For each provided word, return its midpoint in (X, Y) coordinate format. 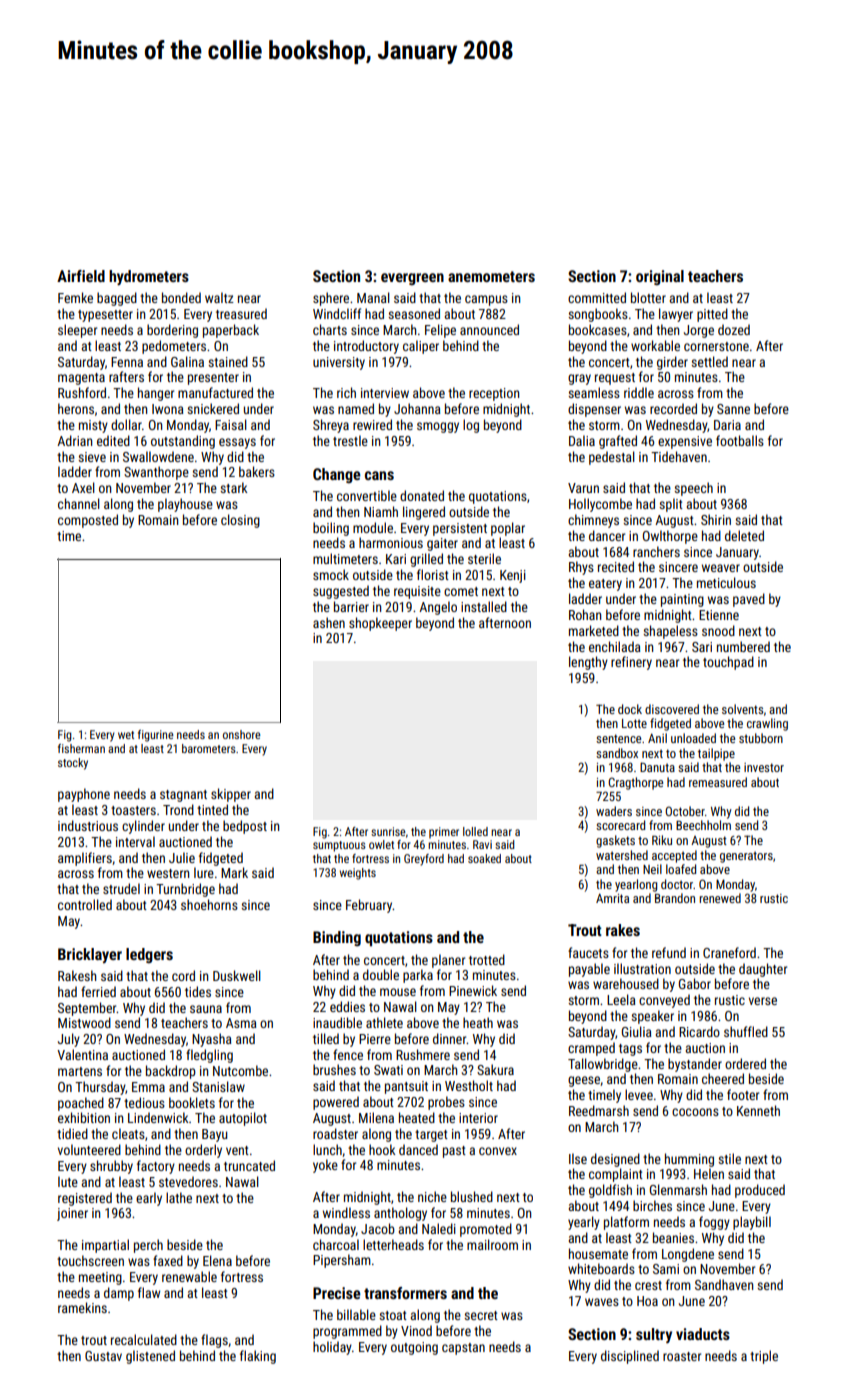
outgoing (414, 1348)
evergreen (412, 279)
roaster (682, 1356)
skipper (231, 795)
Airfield (81, 276)
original (660, 277)
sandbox (617, 753)
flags (214, 1341)
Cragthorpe (635, 783)
